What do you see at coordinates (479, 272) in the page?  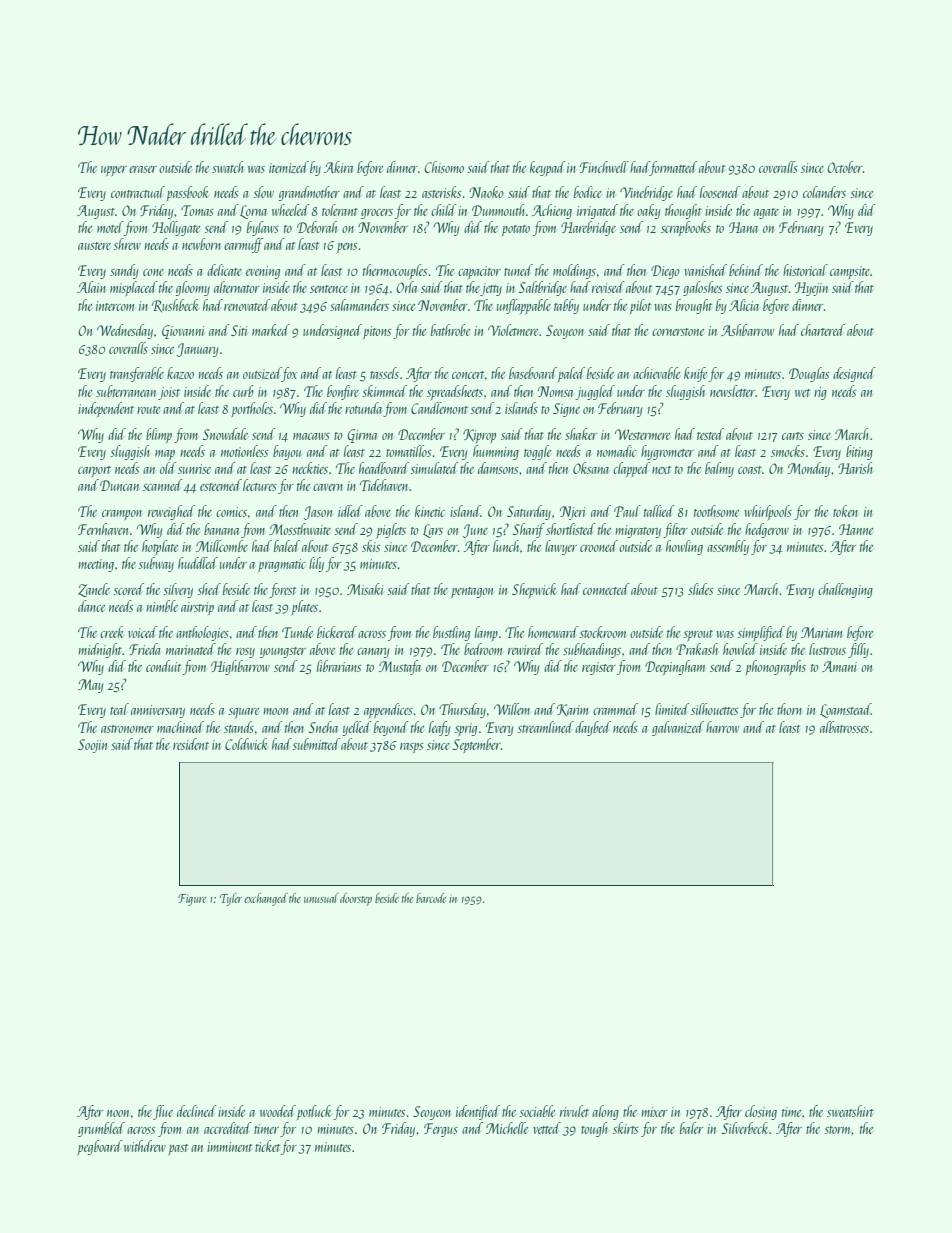 I see `capacitor` at bounding box center [479, 272].
